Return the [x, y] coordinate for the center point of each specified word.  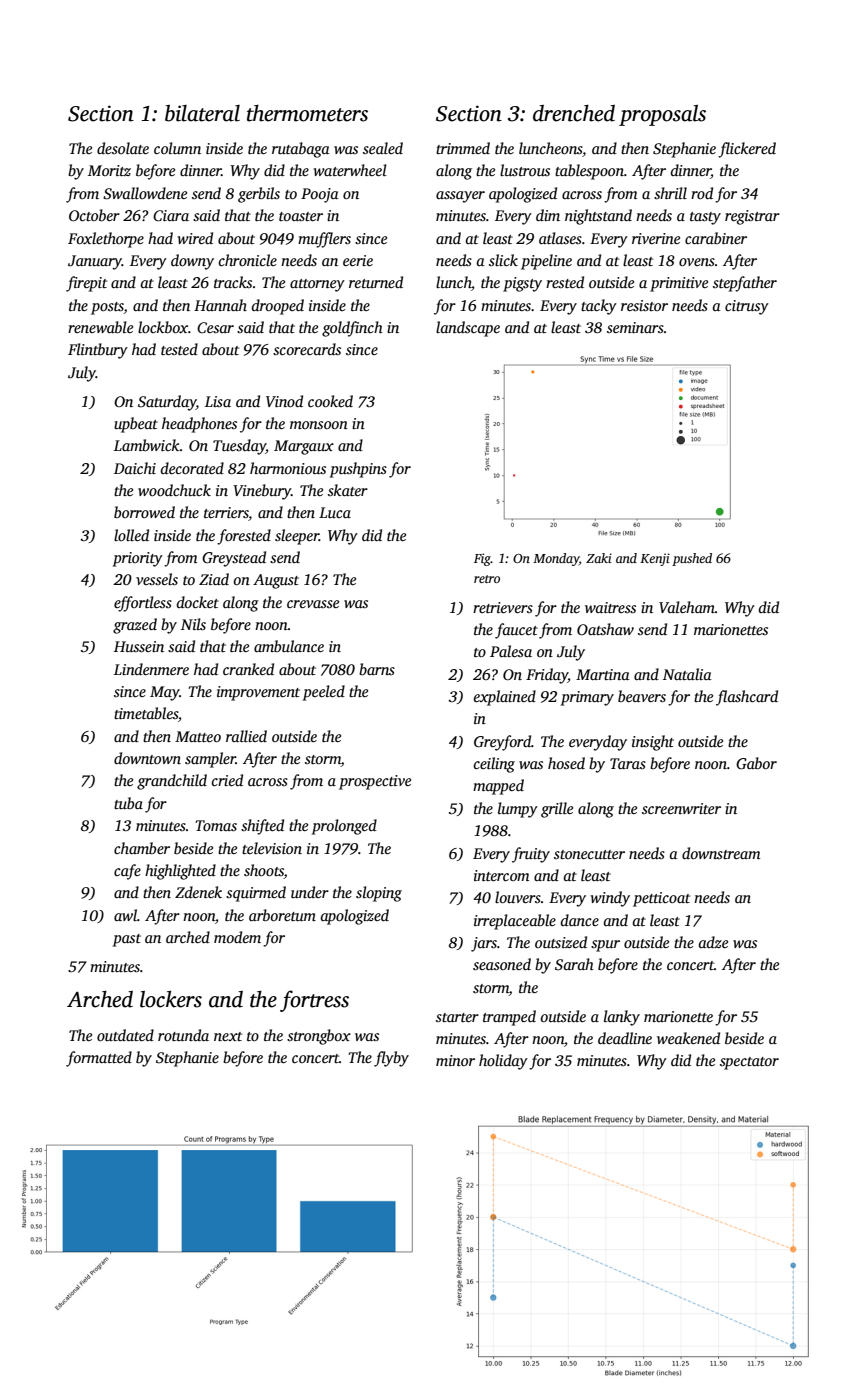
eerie [358, 260]
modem [237, 937]
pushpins [358, 470]
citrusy [747, 307]
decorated [192, 468]
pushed [692, 559]
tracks [233, 282]
